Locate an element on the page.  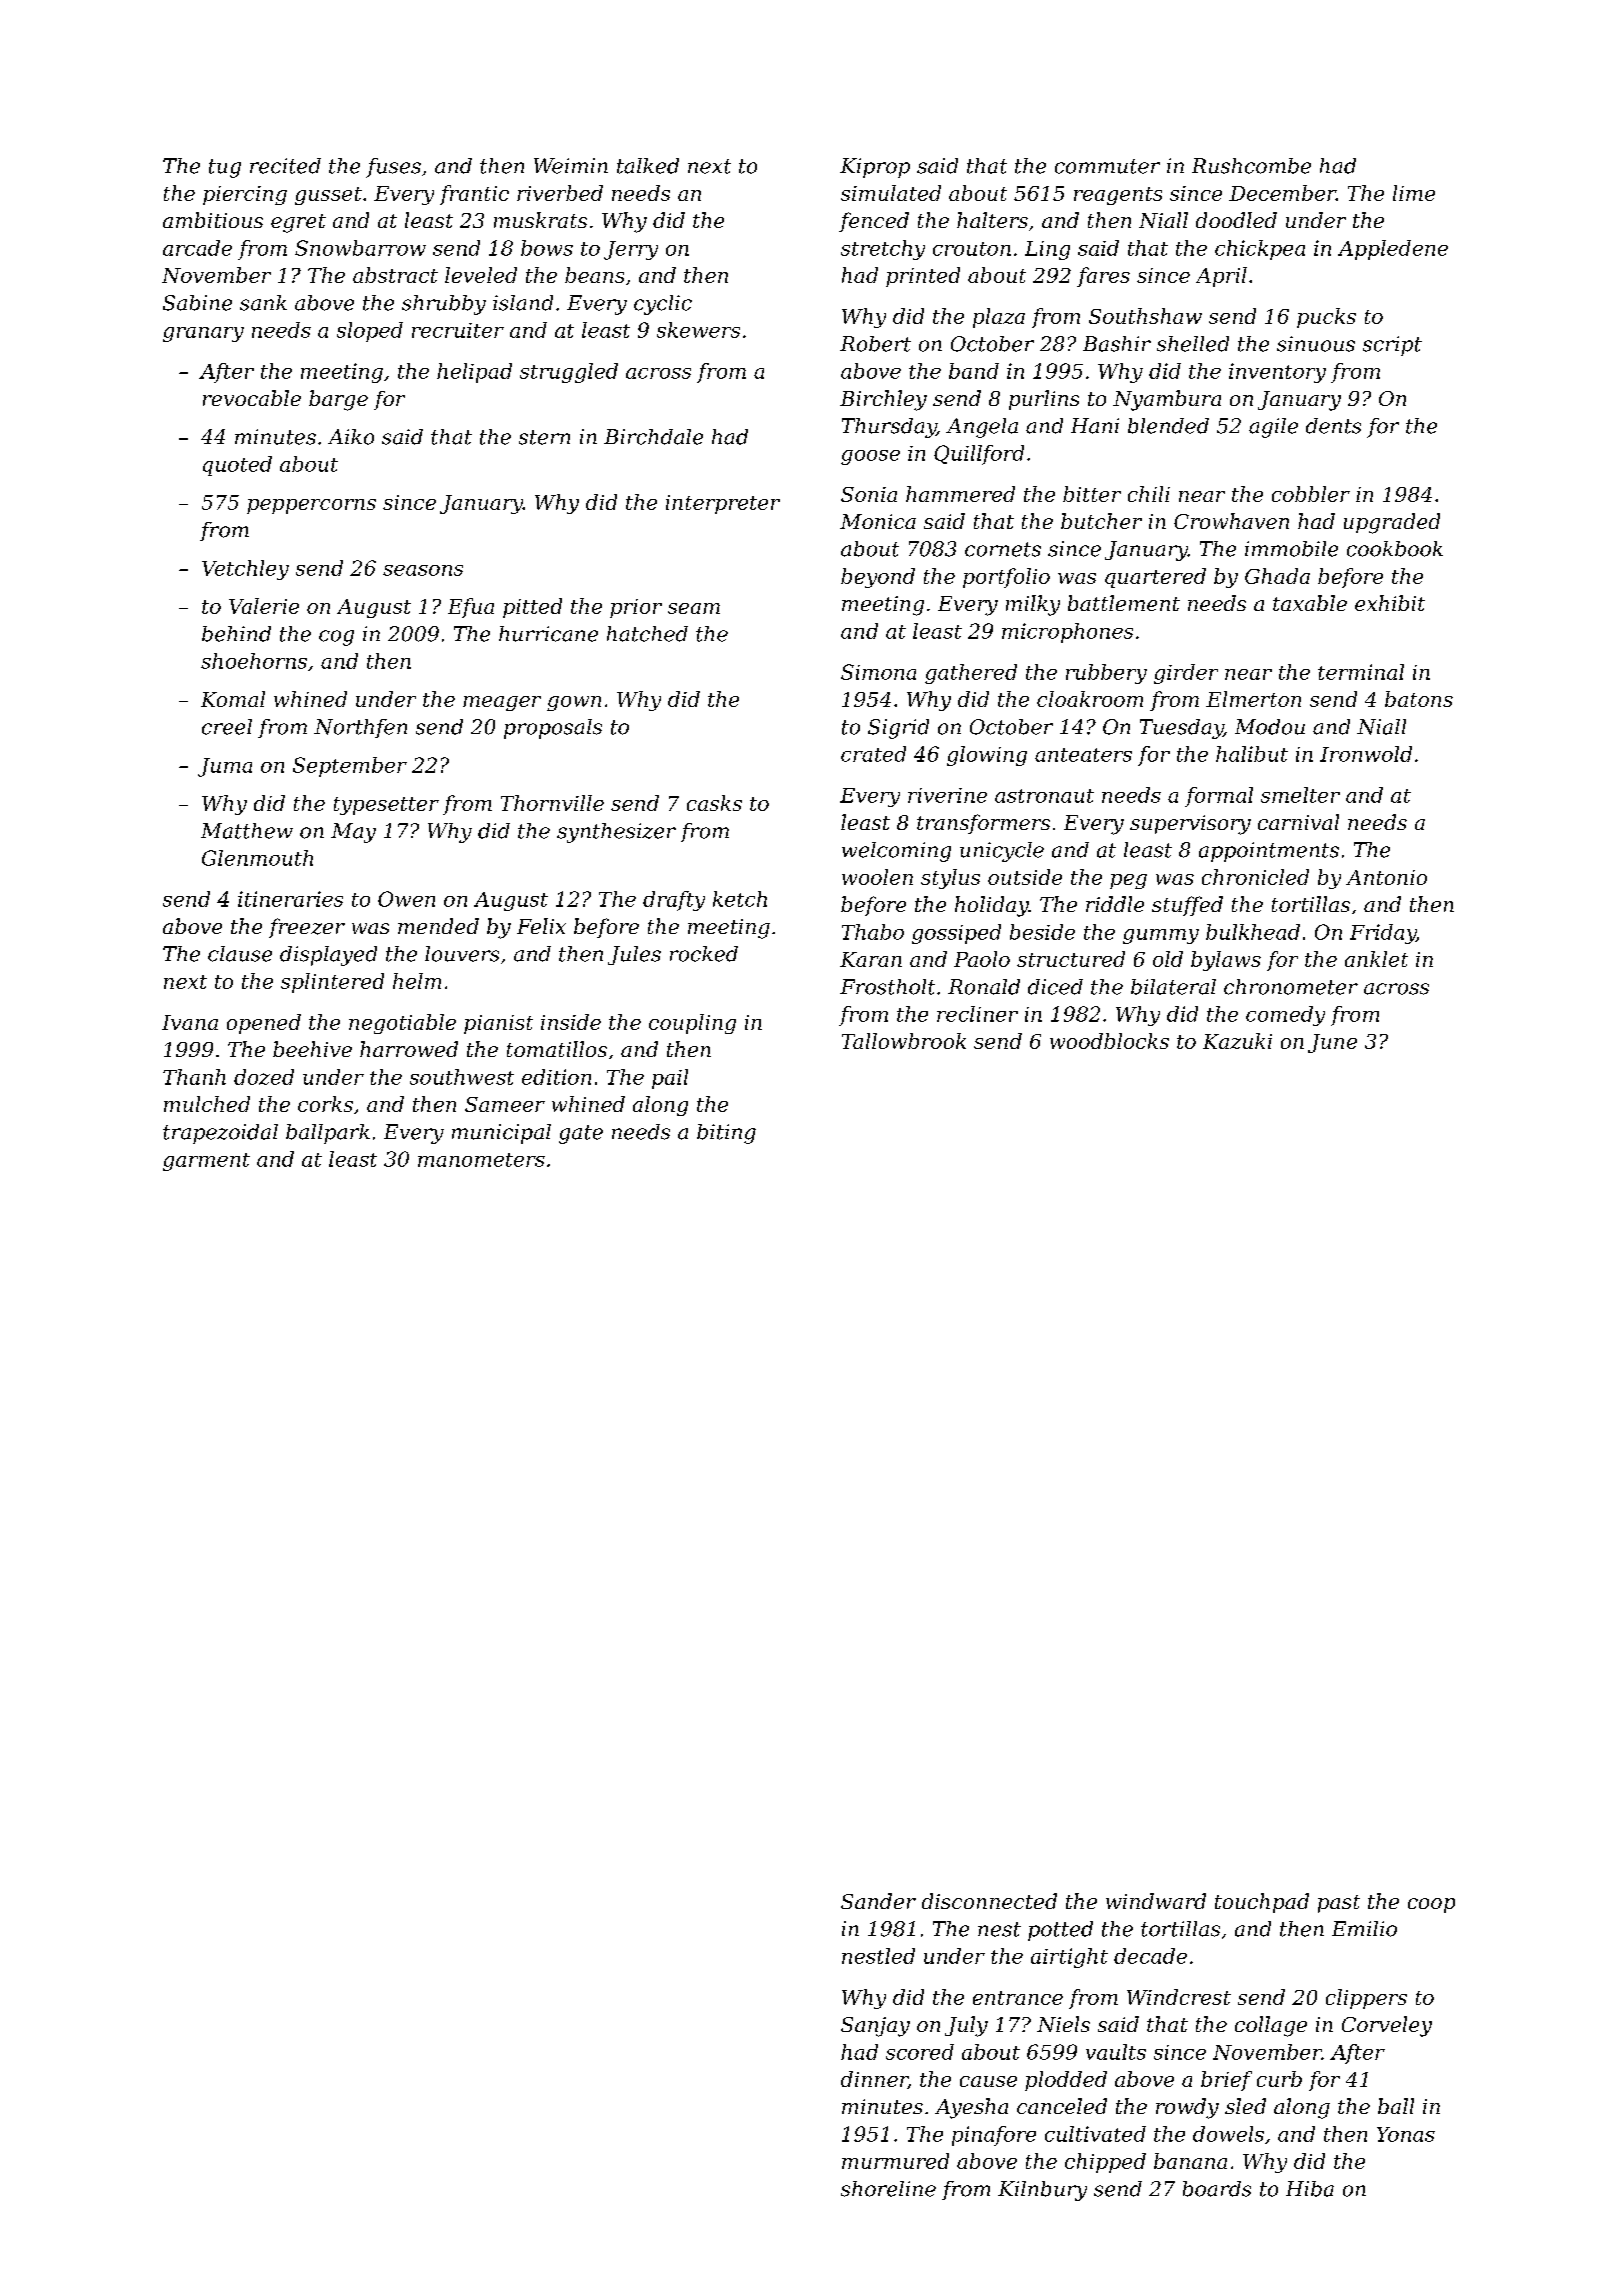
commuter is located at coordinates (1107, 166).
